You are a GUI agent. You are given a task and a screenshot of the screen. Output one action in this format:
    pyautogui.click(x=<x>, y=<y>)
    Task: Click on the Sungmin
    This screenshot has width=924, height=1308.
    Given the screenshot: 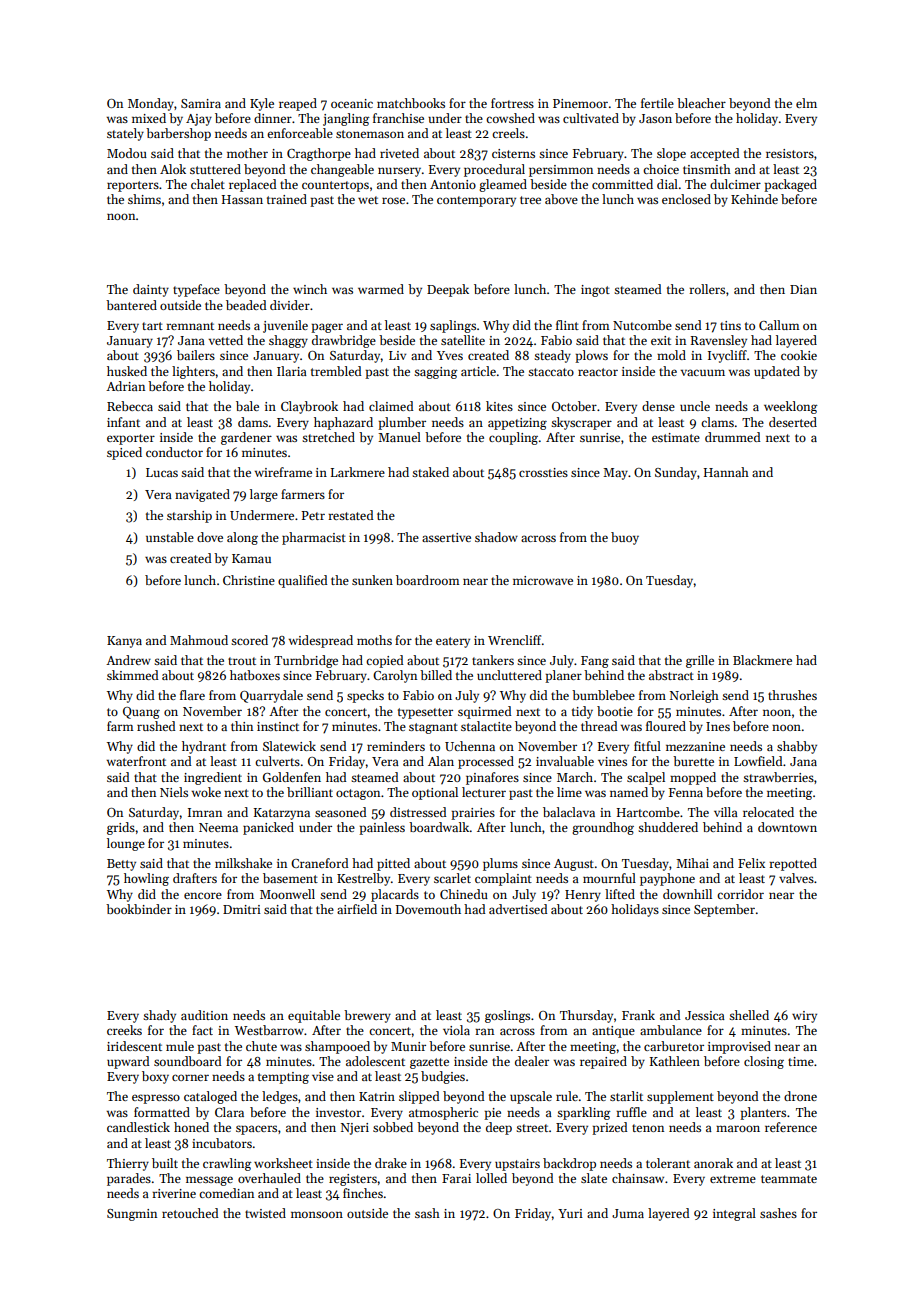 What is the action you would take?
    pyautogui.click(x=132, y=1215)
